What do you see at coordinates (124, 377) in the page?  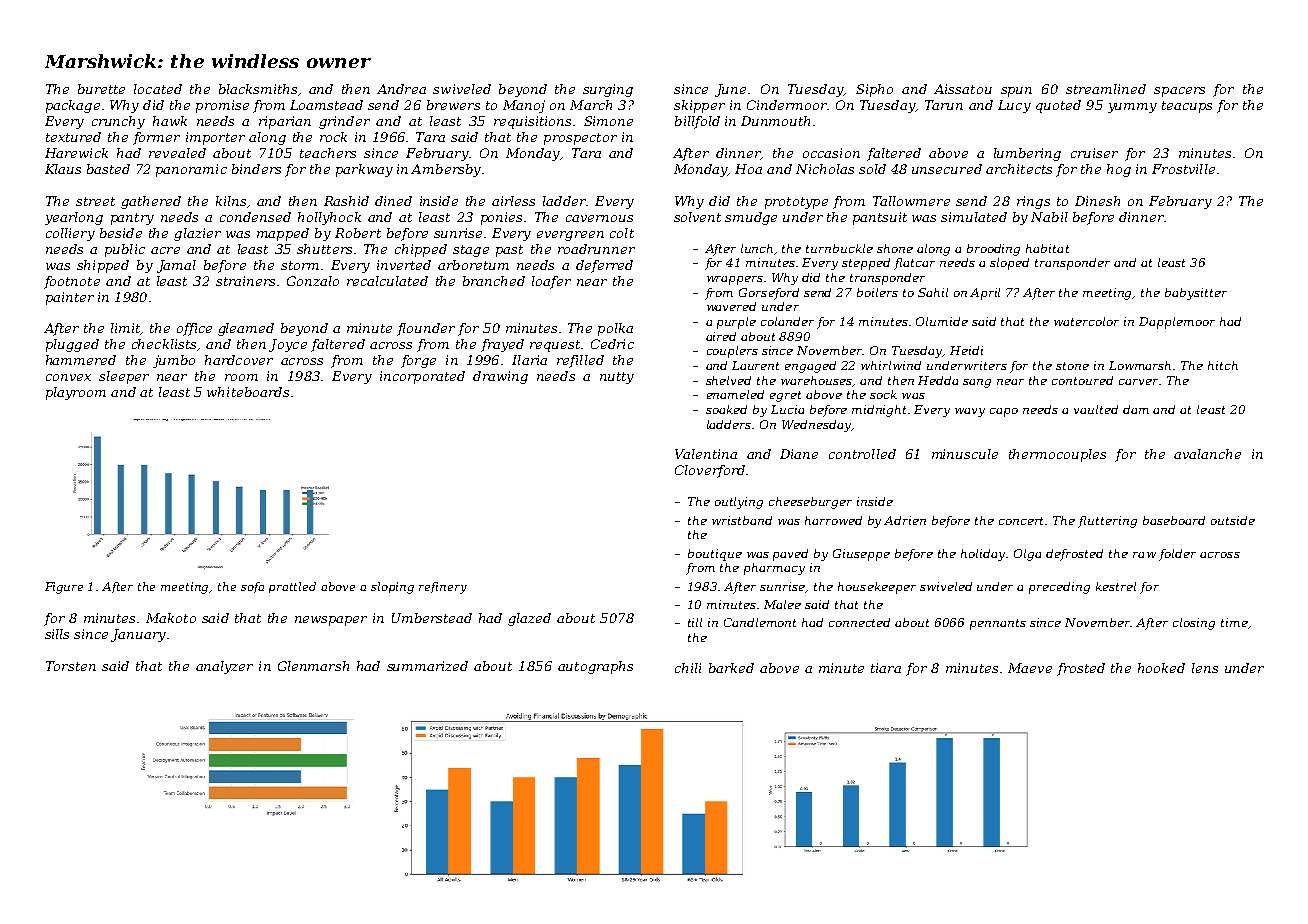 I see `sleeper` at bounding box center [124, 377].
